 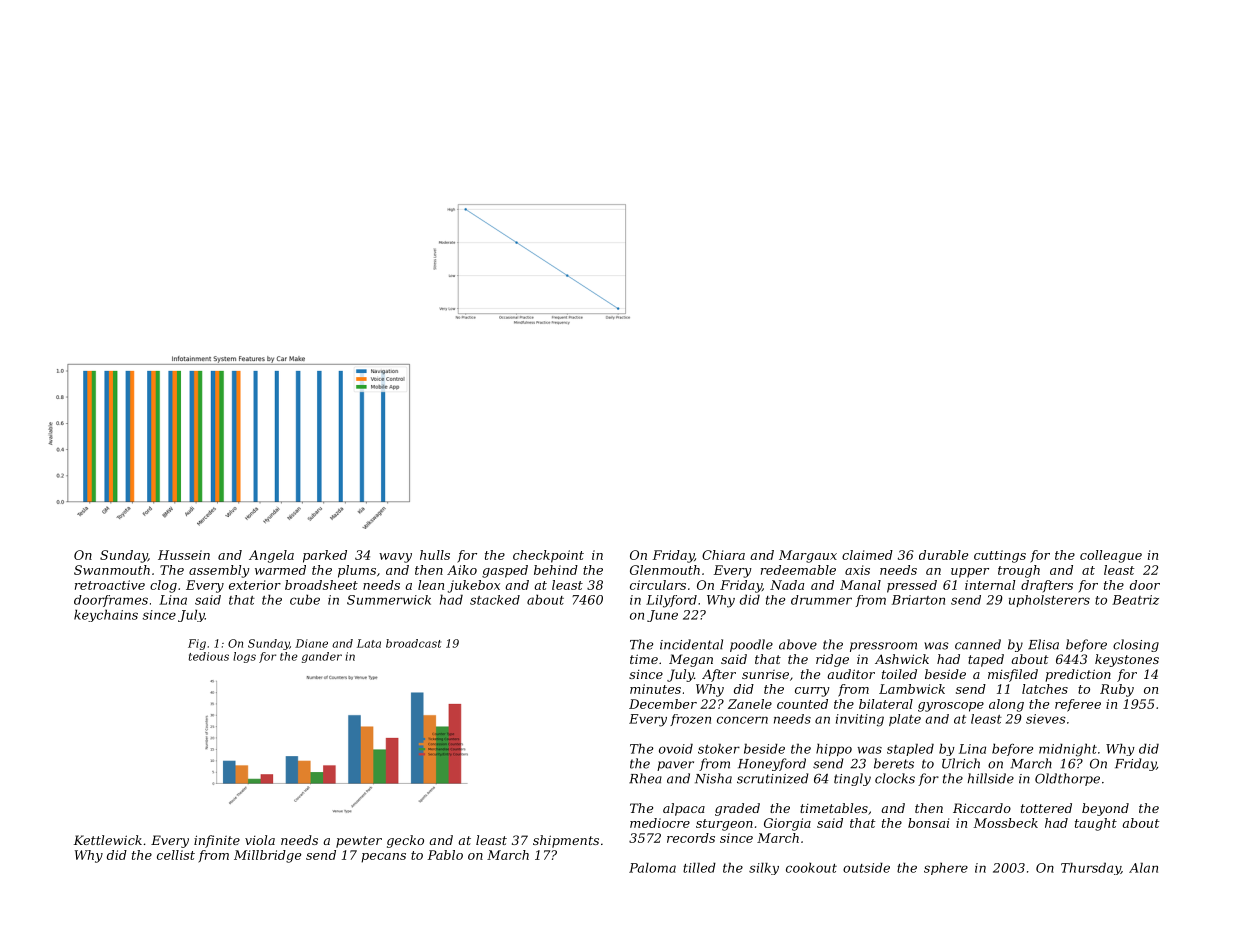 What do you see at coordinates (918, 600) in the page?
I see `Briarton` at bounding box center [918, 600].
